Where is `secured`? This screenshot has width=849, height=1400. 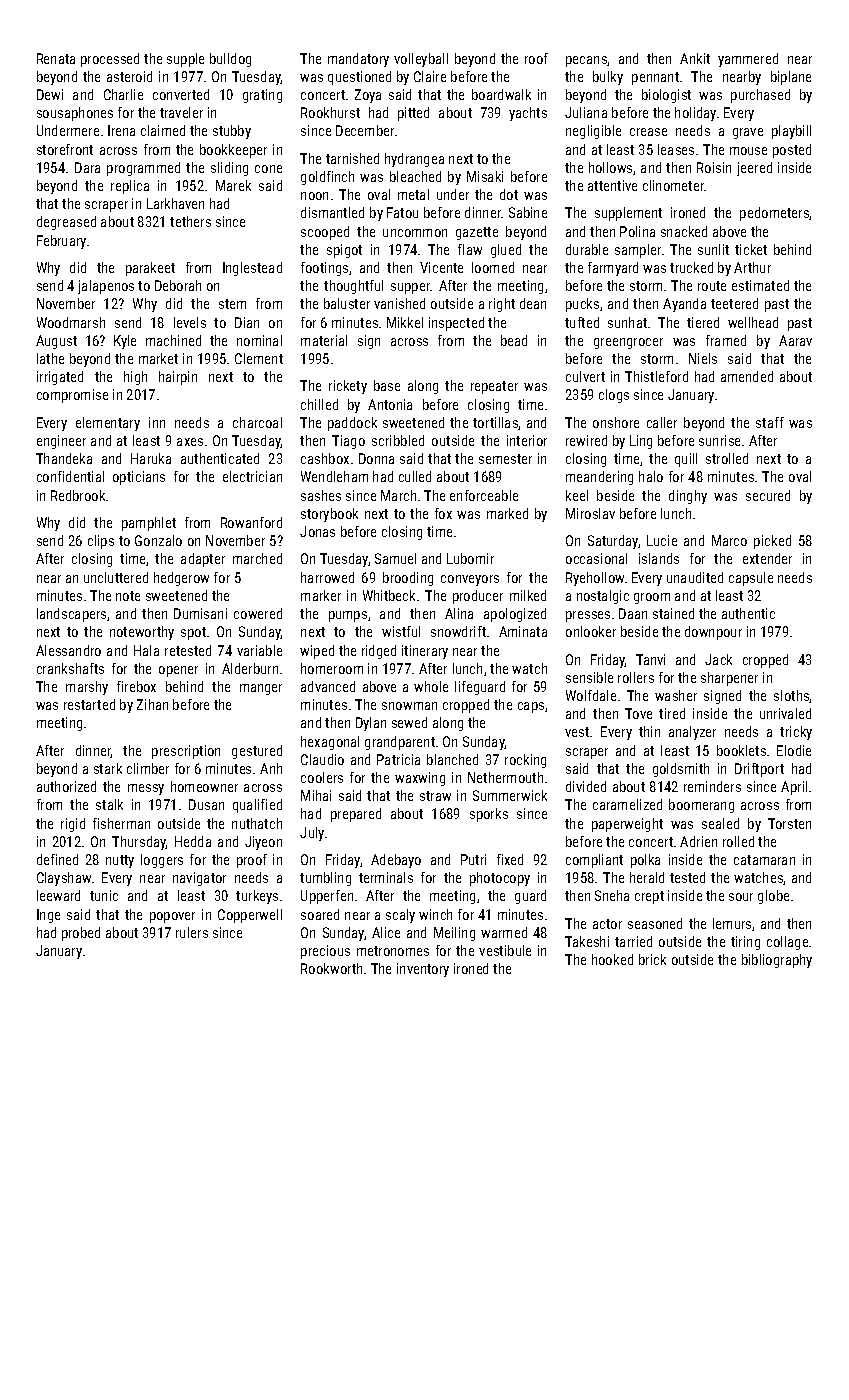
secured is located at coordinates (768, 495).
